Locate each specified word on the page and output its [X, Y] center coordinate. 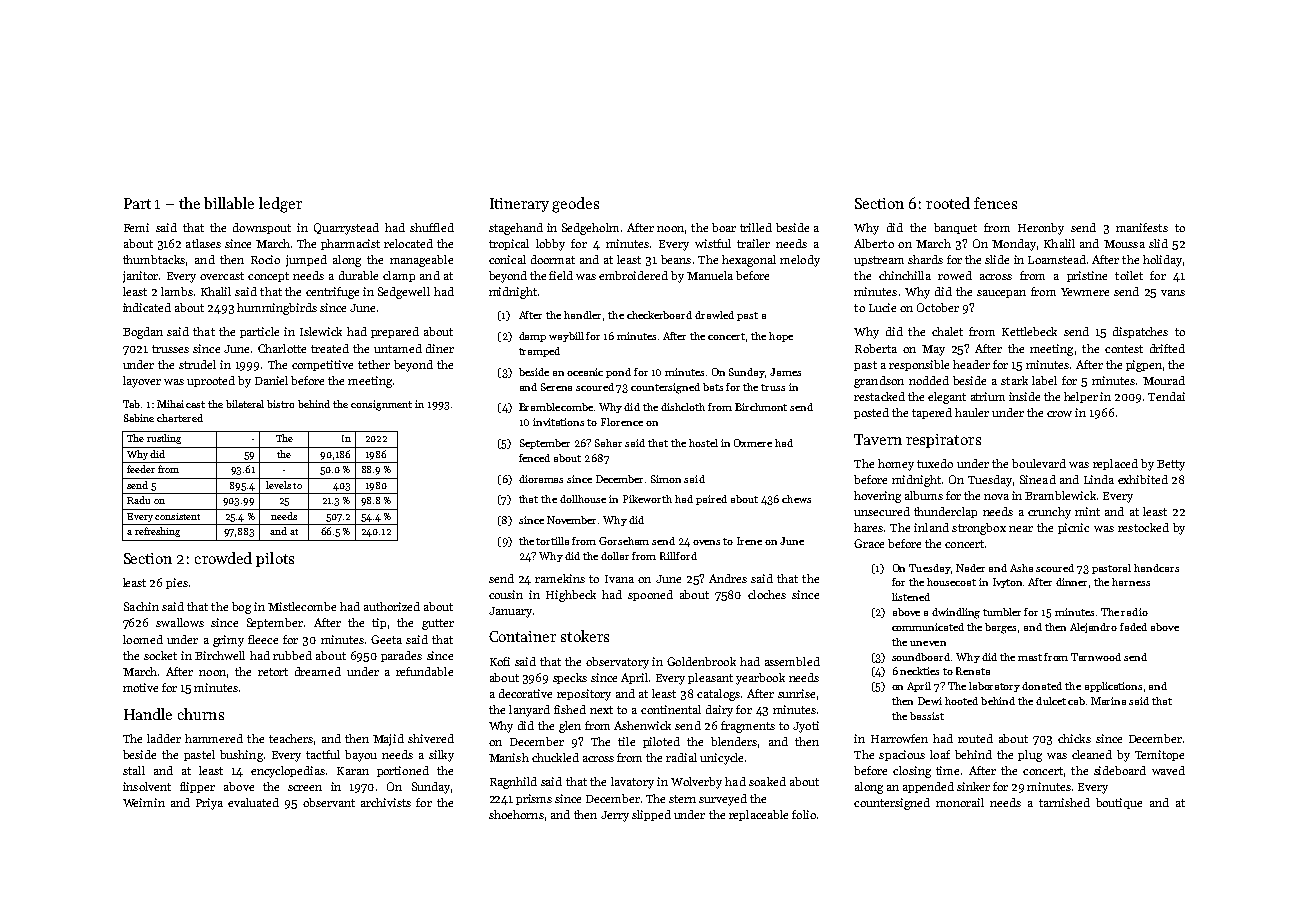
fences [995, 203]
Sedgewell [404, 293]
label [1044, 380]
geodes [575, 205]
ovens [706, 542]
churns [201, 714]
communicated [928, 627]
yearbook [760, 679]
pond [618, 373]
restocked [1143, 527]
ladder [164, 738]
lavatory [632, 783]
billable [229, 203]
